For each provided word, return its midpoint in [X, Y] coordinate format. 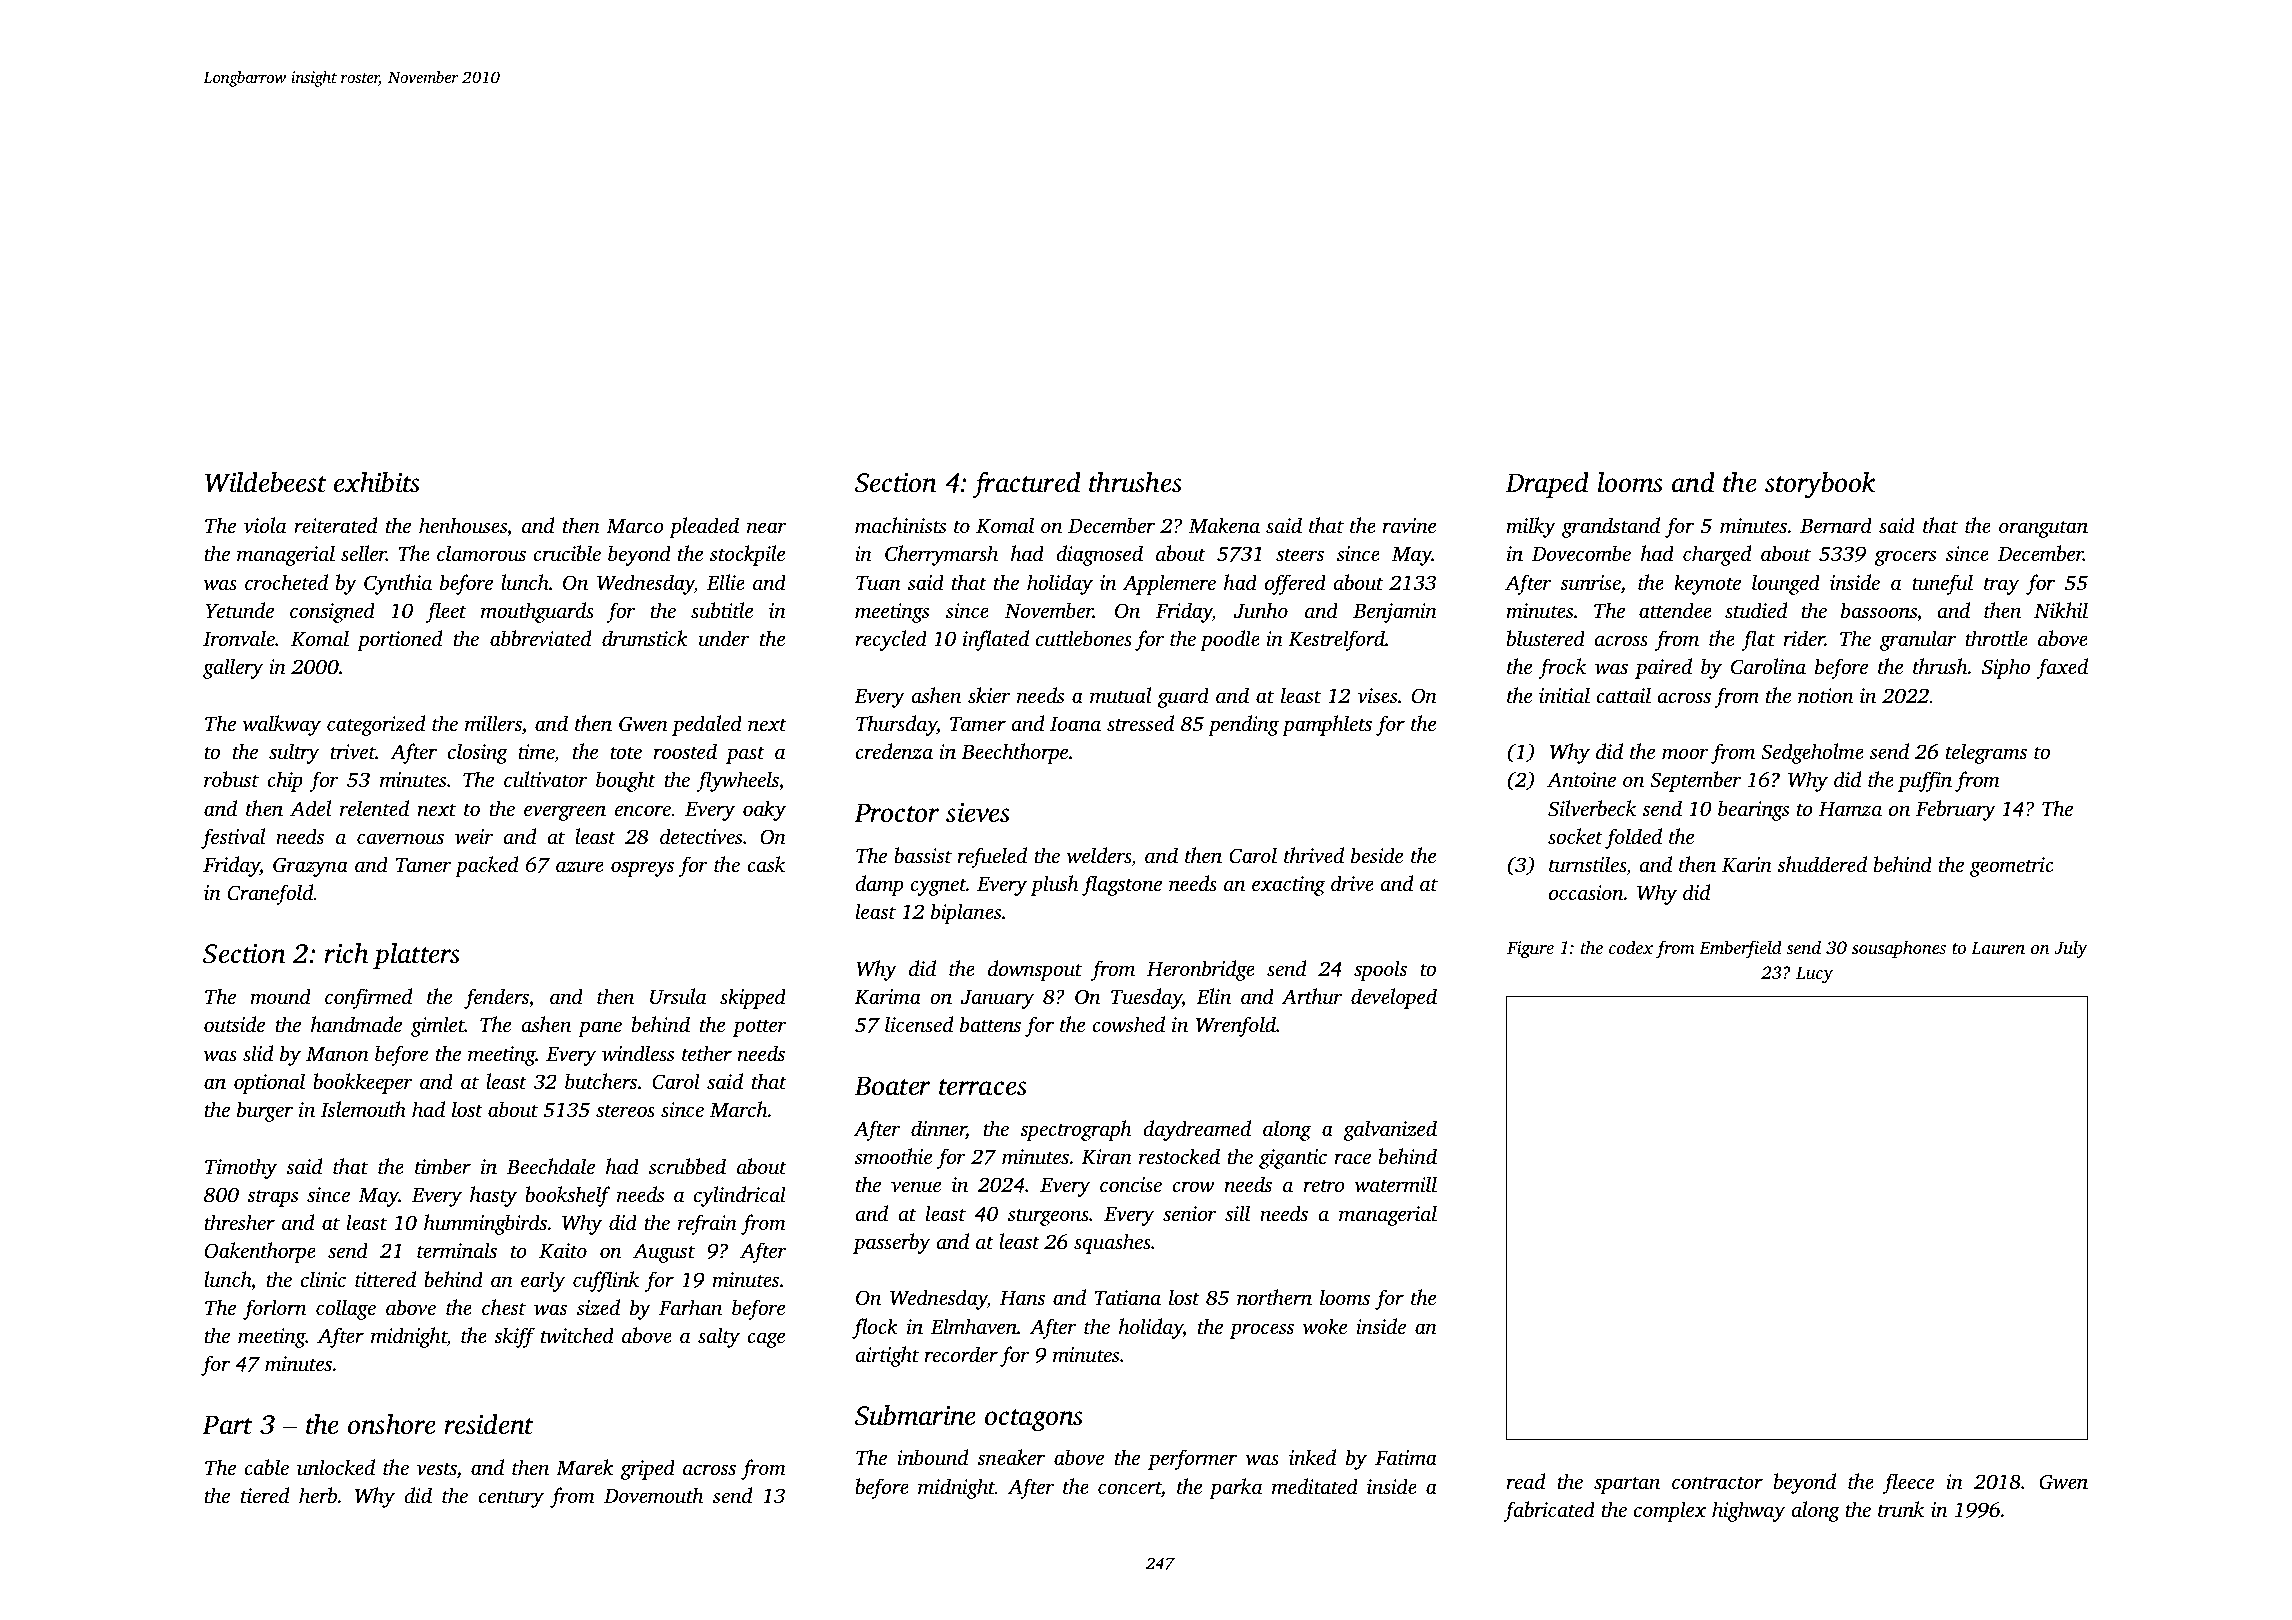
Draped [1547, 485]
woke [1325, 1326]
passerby [891, 1243]
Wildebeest [266, 482]
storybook [1820, 485]
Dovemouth [653, 1495]
